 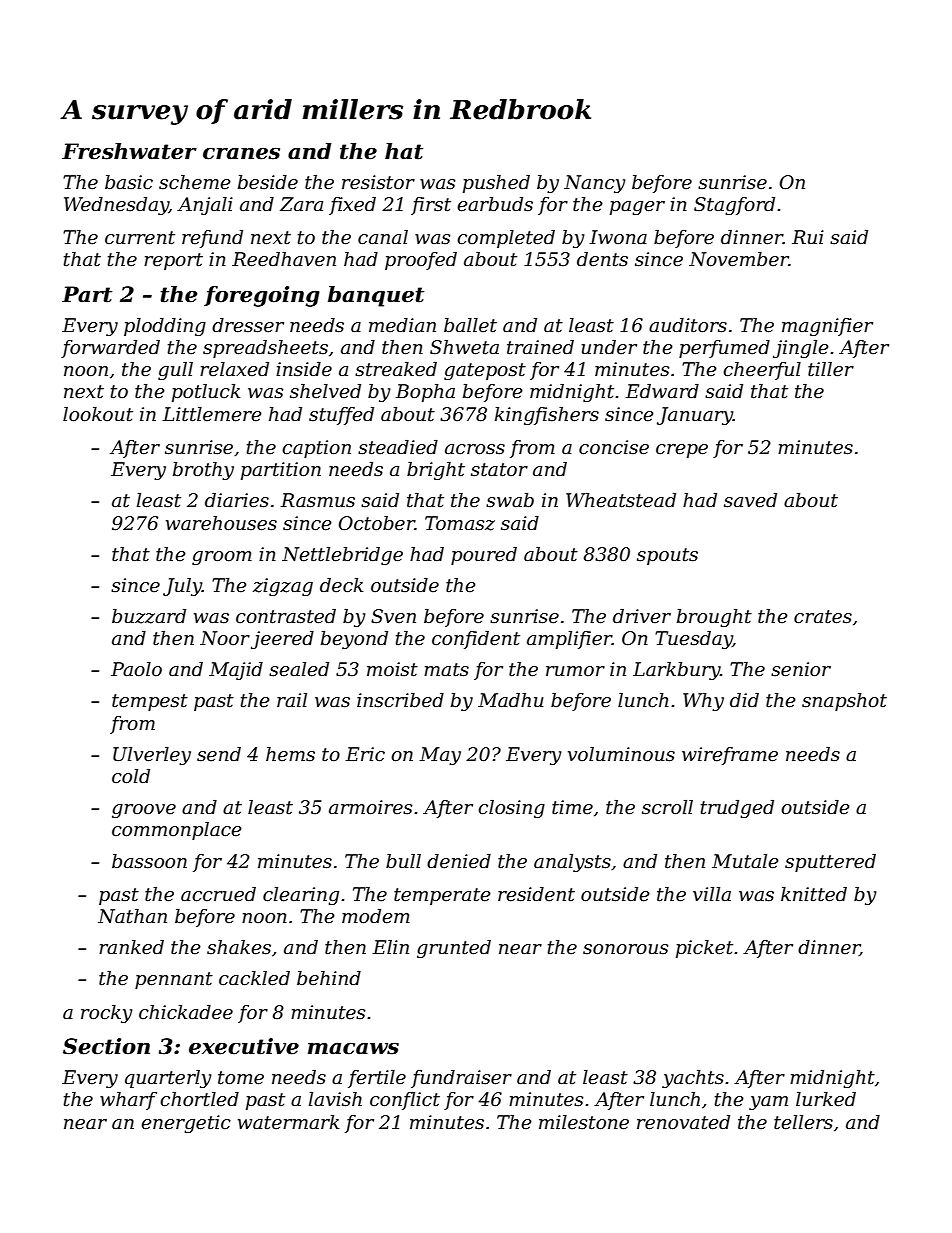 I want to click on groove, so click(x=144, y=811).
